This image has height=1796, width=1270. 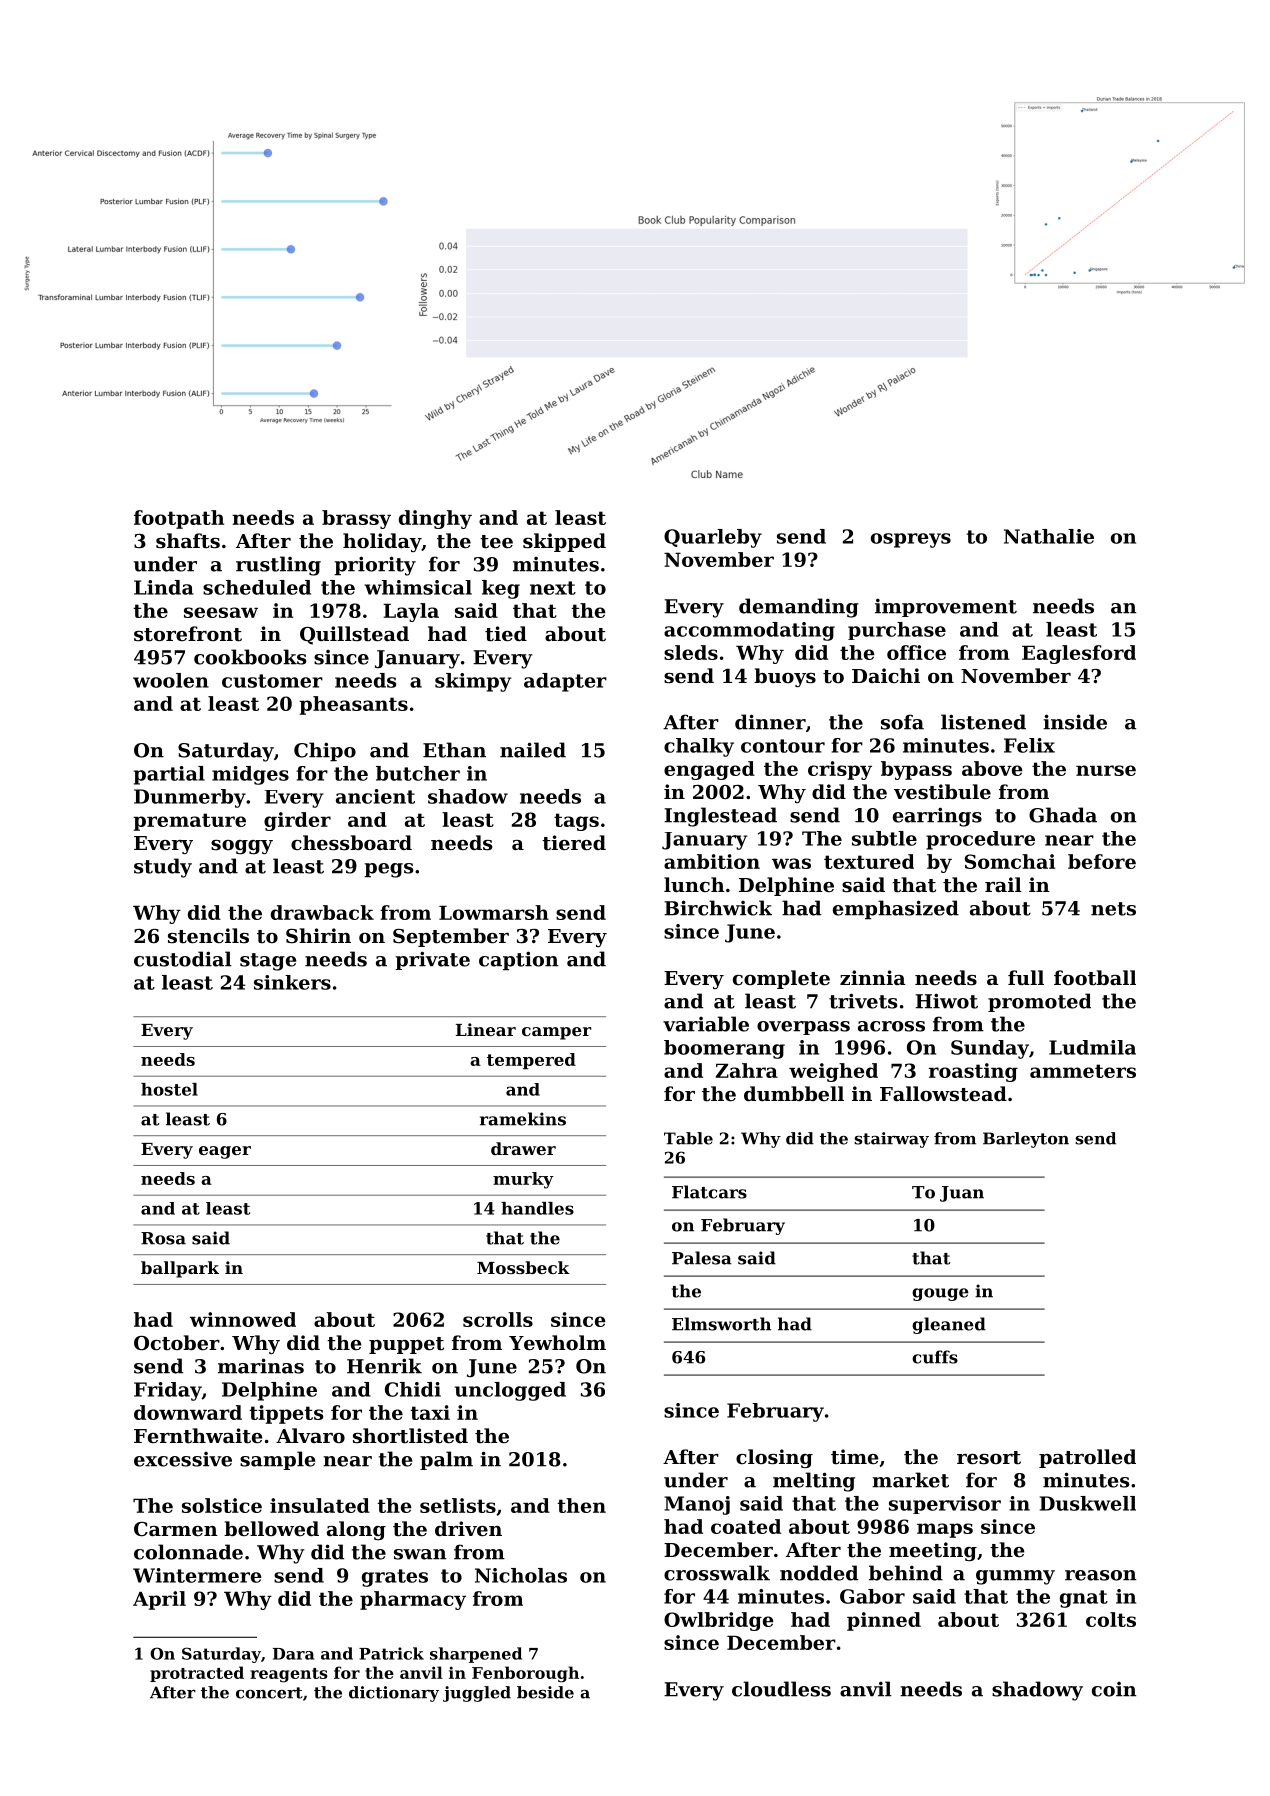 What do you see at coordinates (1026, 1140) in the image?
I see `Barleyton` at bounding box center [1026, 1140].
